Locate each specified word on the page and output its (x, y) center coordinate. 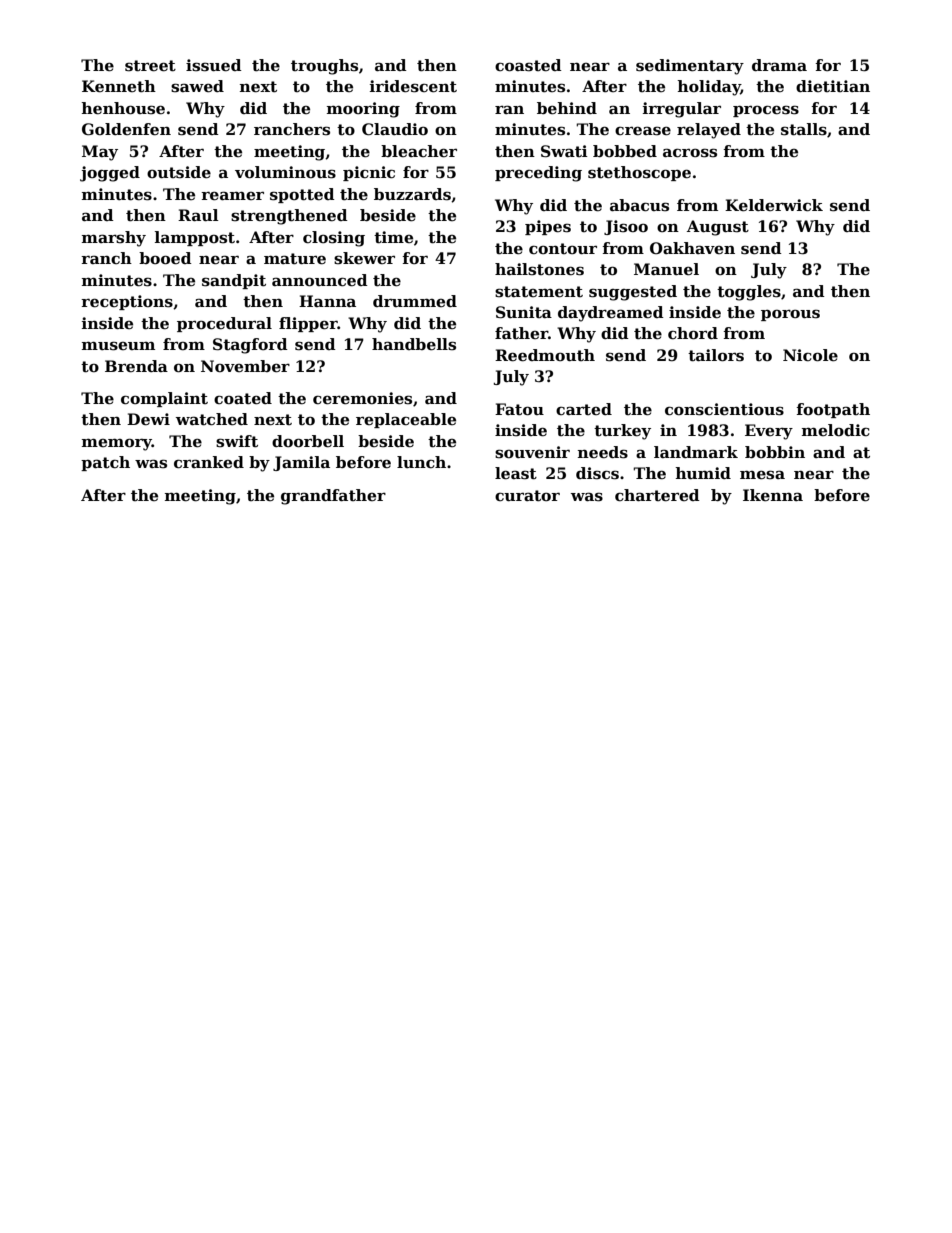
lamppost (195, 238)
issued (214, 65)
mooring (363, 110)
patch (105, 463)
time (393, 237)
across (690, 153)
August (718, 228)
